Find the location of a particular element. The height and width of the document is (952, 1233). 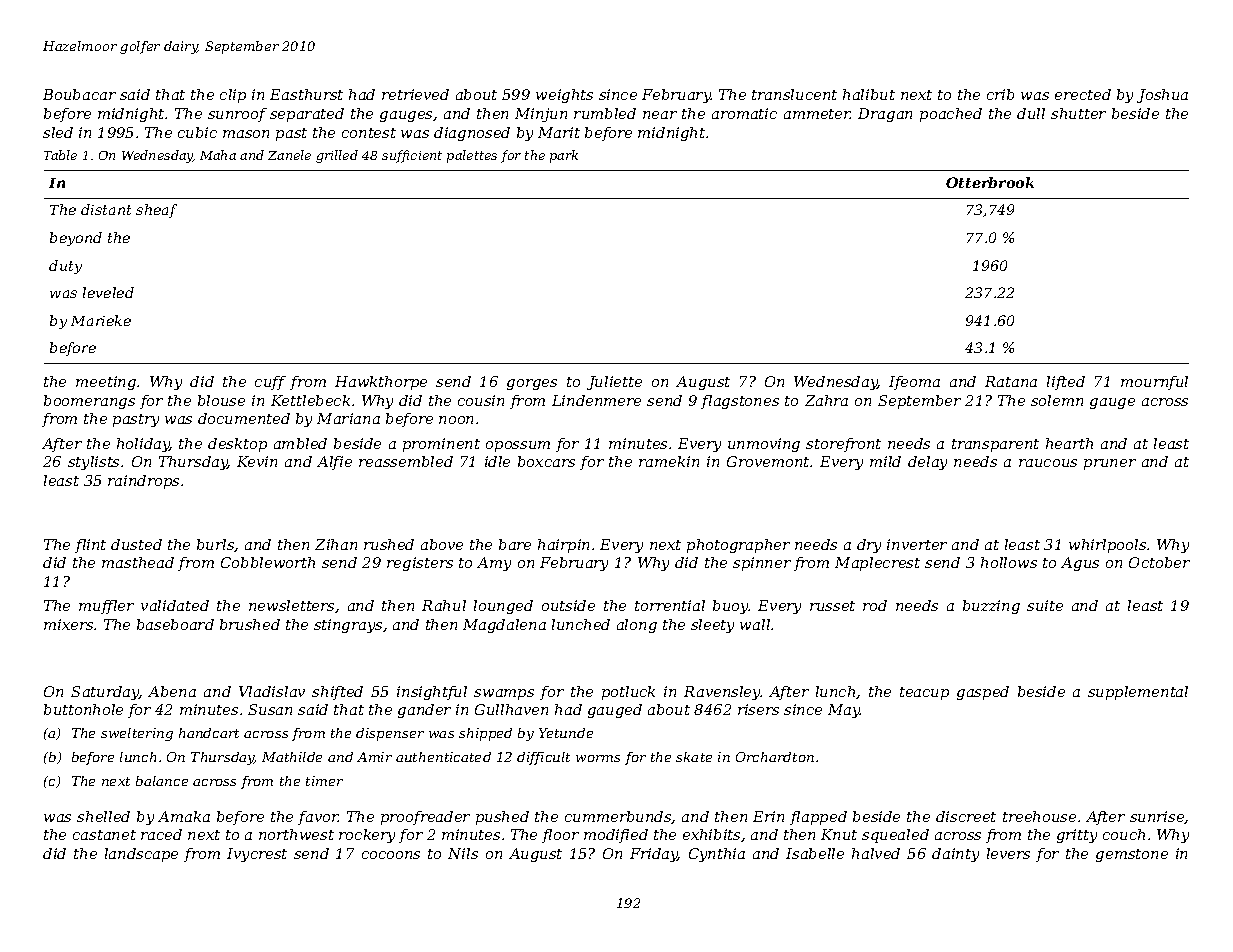

Amy is located at coordinates (494, 564).
